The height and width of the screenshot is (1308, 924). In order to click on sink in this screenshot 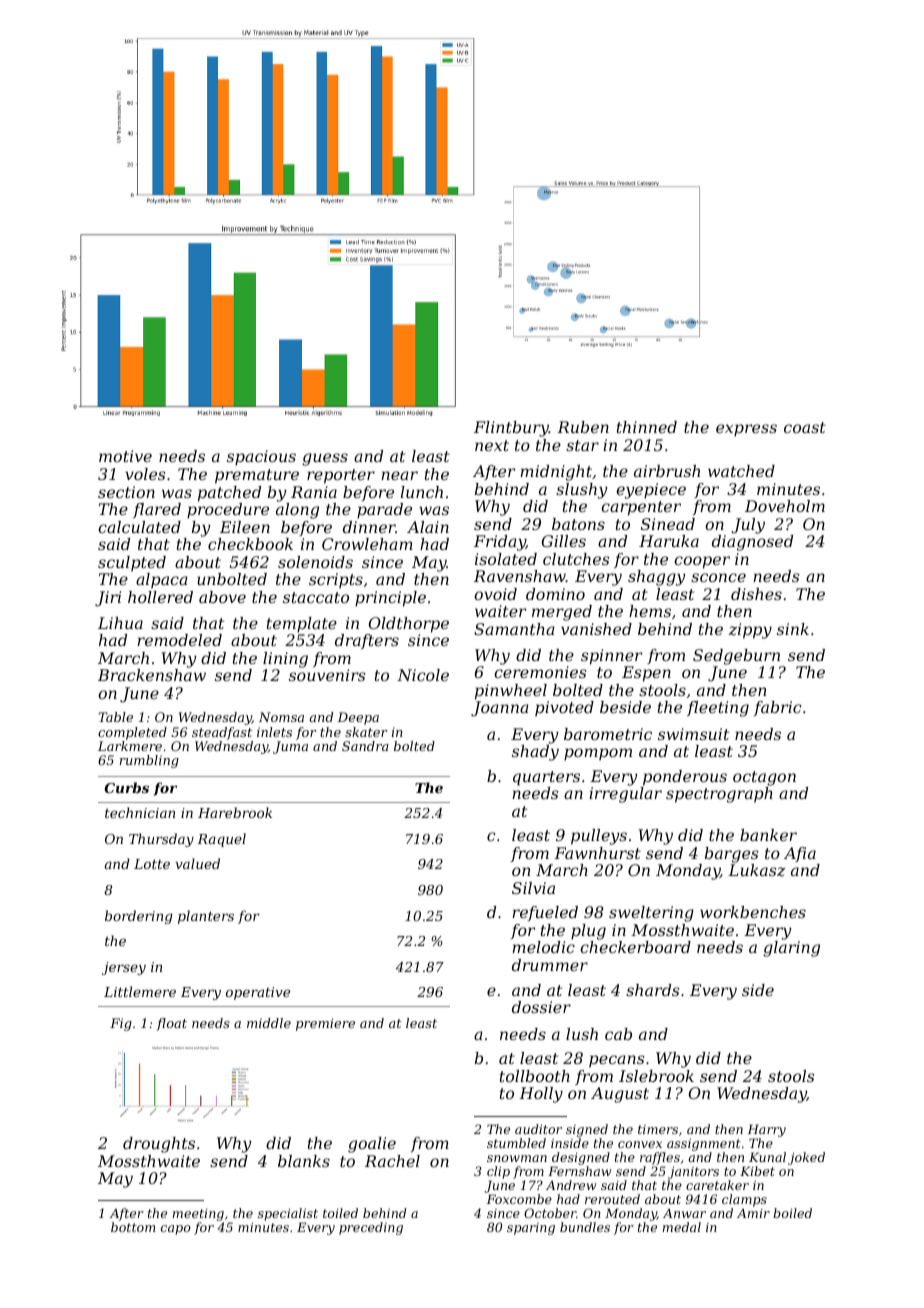, I will do `click(793, 629)`.
